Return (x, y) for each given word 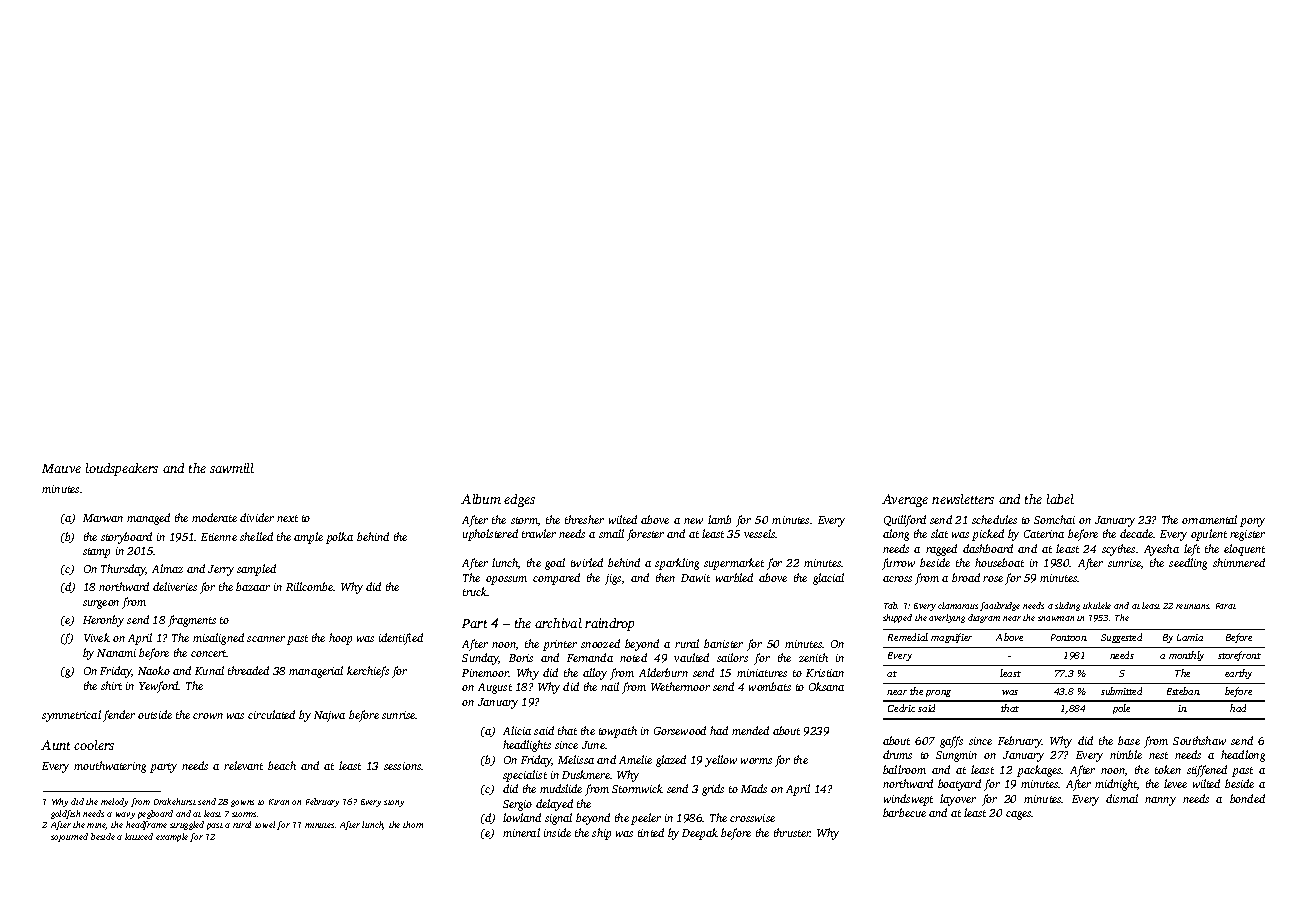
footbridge (1000, 606)
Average (905, 500)
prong (938, 693)
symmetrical (71, 716)
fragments (192, 621)
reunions (1193, 606)
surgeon (101, 604)
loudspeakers (122, 469)
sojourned (69, 837)
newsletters (963, 499)
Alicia (517, 730)
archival (558, 623)
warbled (734, 577)
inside (557, 832)
